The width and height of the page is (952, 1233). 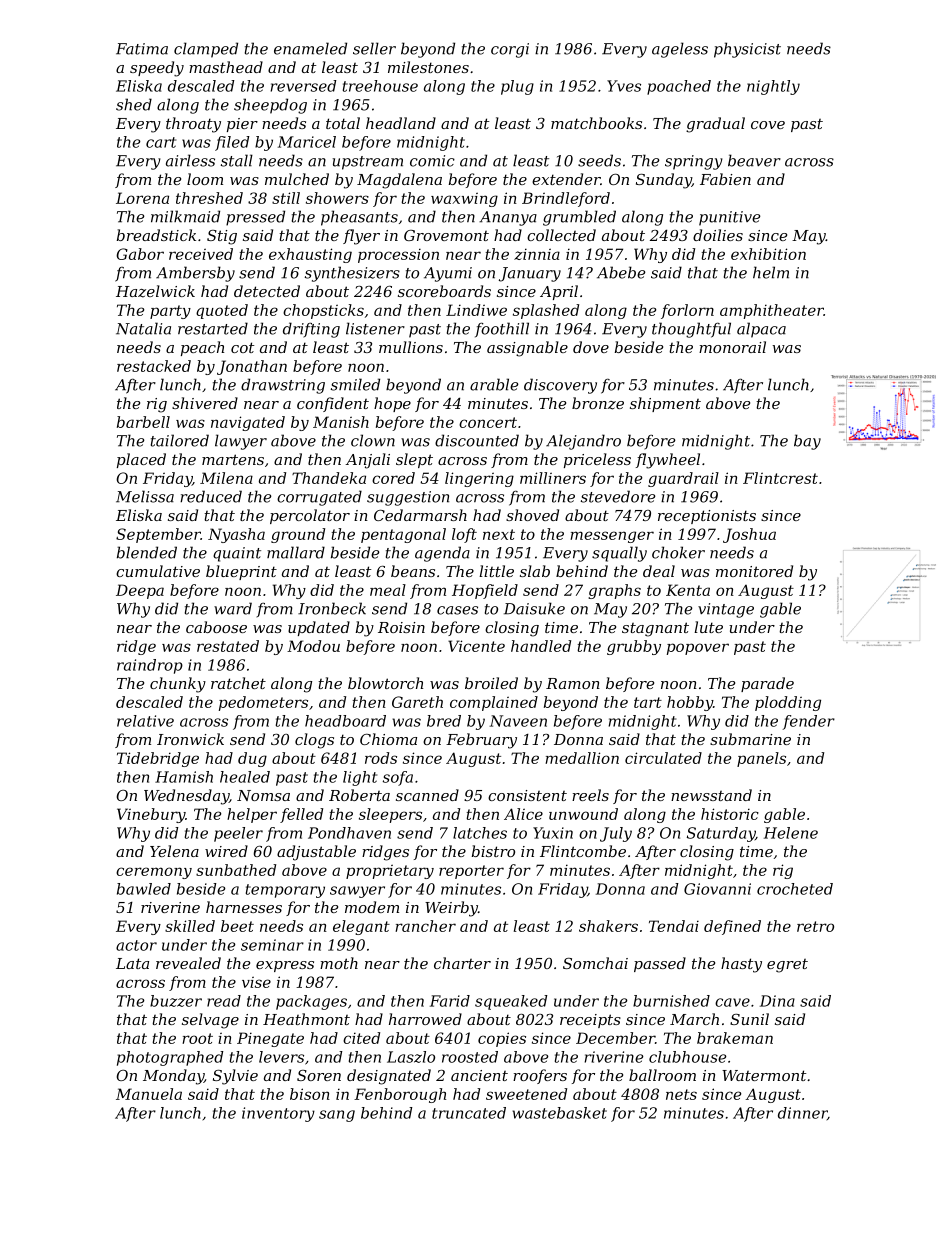 What do you see at coordinates (802, 1113) in the page?
I see `dinner` at bounding box center [802, 1113].
